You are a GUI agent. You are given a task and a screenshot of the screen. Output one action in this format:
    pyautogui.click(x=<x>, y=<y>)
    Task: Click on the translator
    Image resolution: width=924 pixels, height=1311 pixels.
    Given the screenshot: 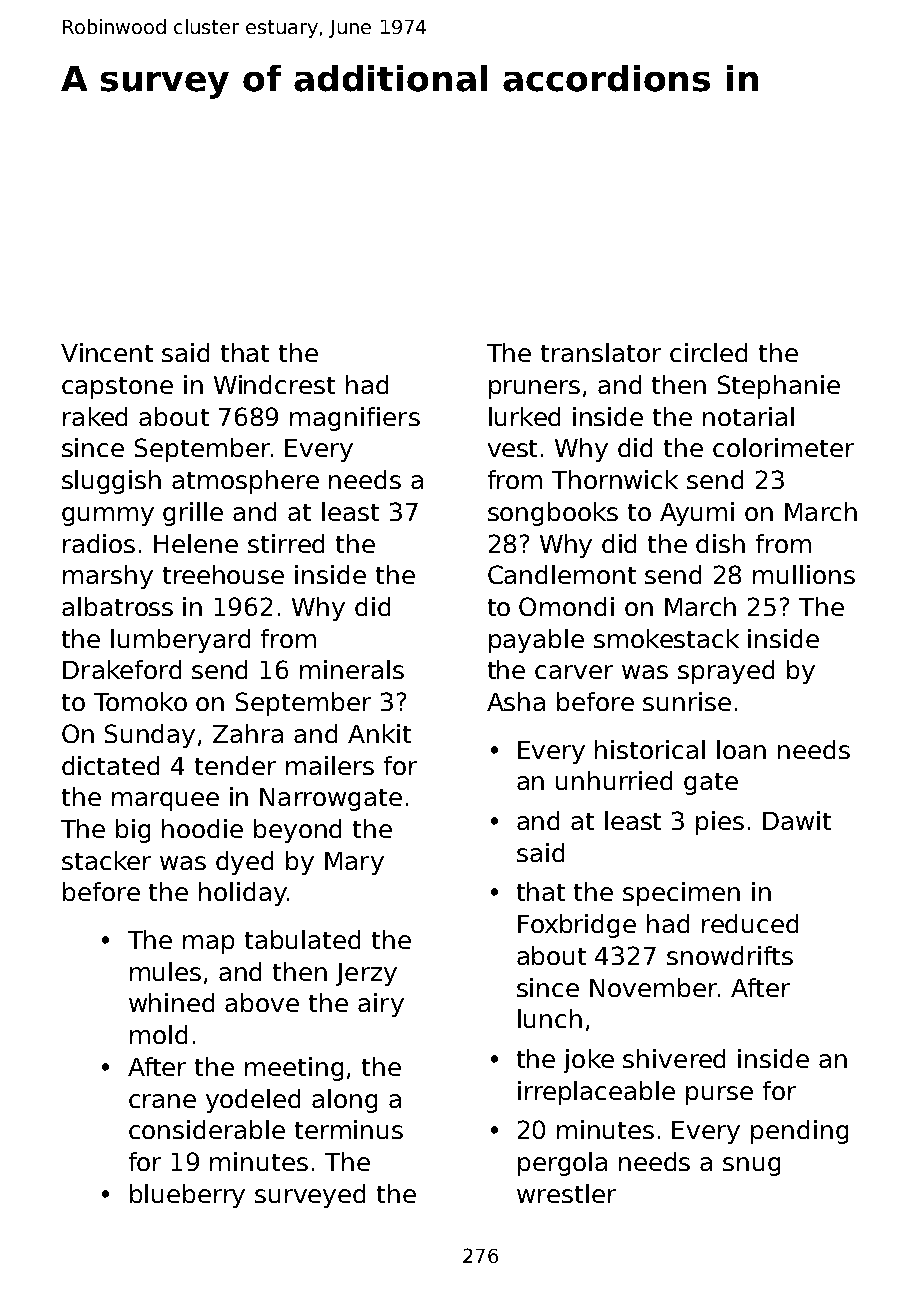 What is the action you would take?
    pyautogui.click(x=601, y=352)
